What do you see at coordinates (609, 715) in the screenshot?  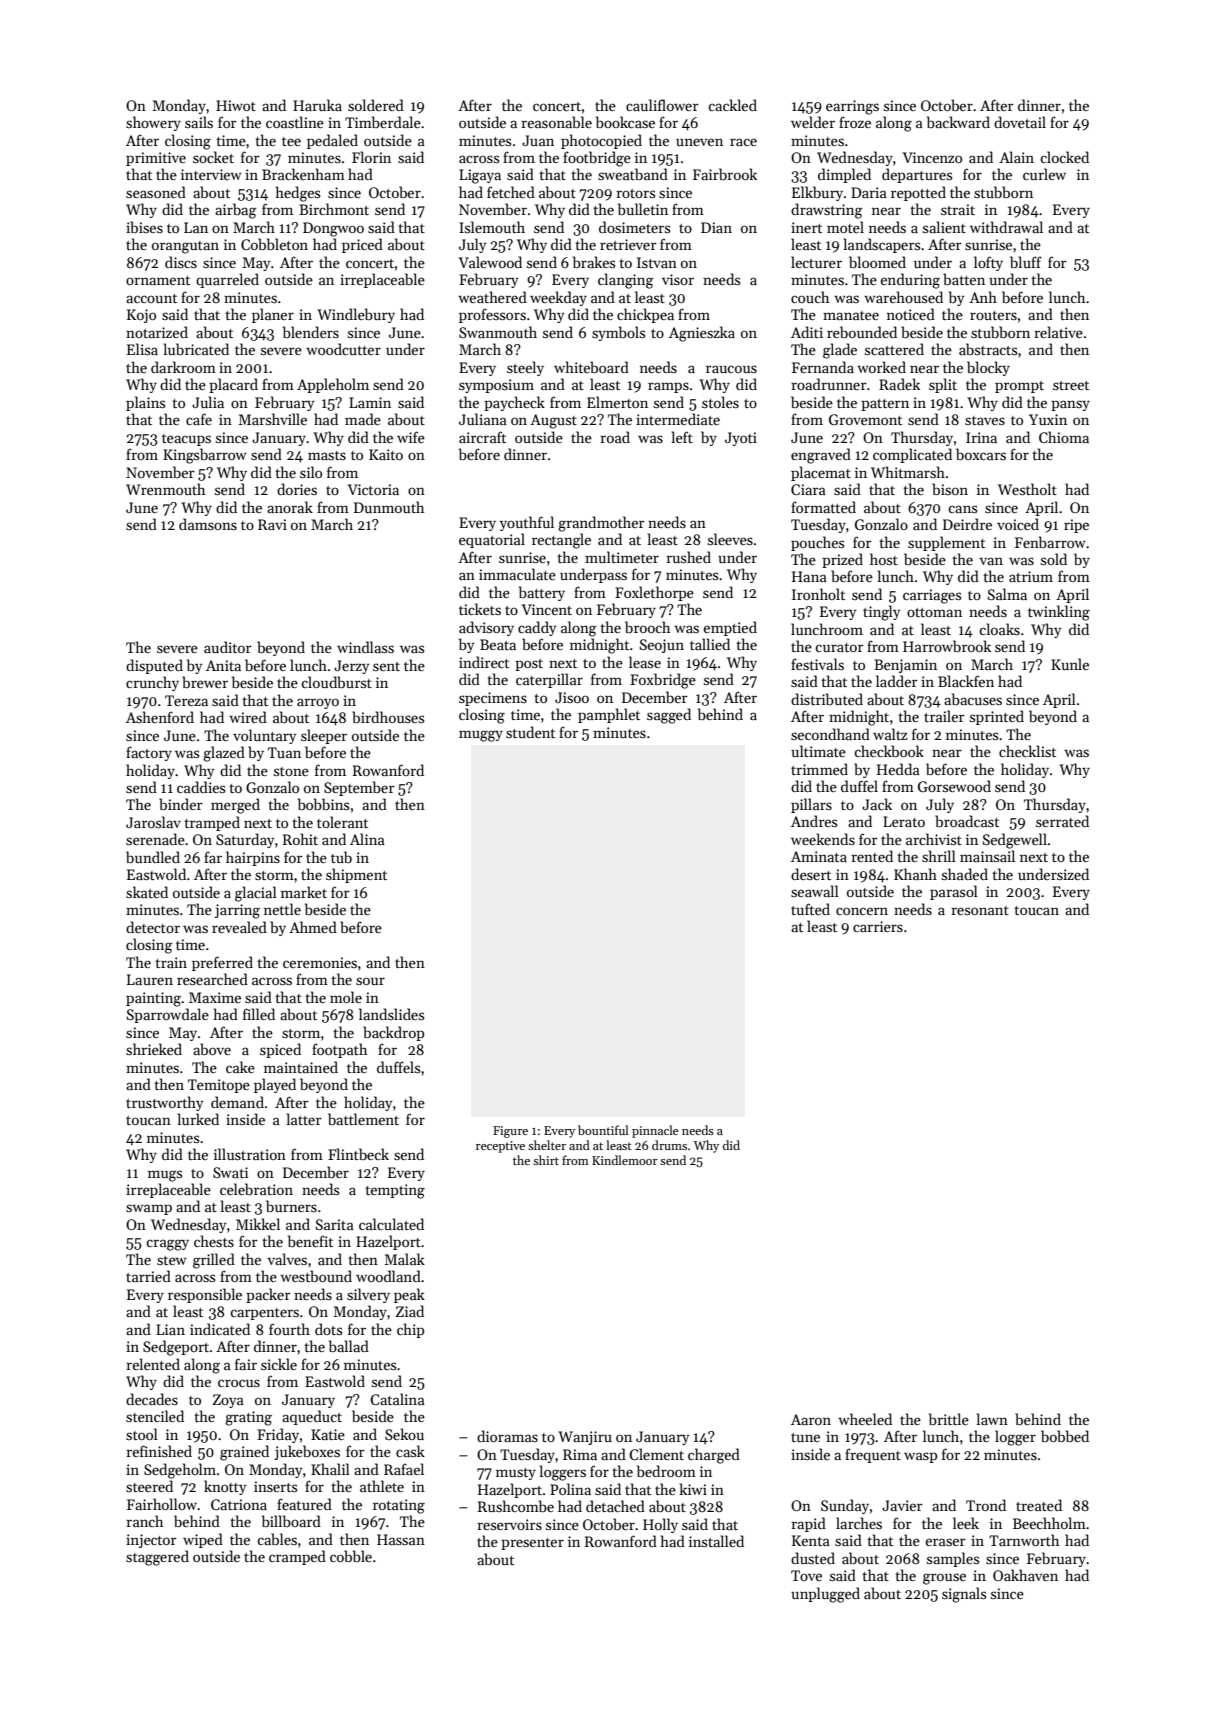 I see `pamphlet` at bounding box center [609, 715].
